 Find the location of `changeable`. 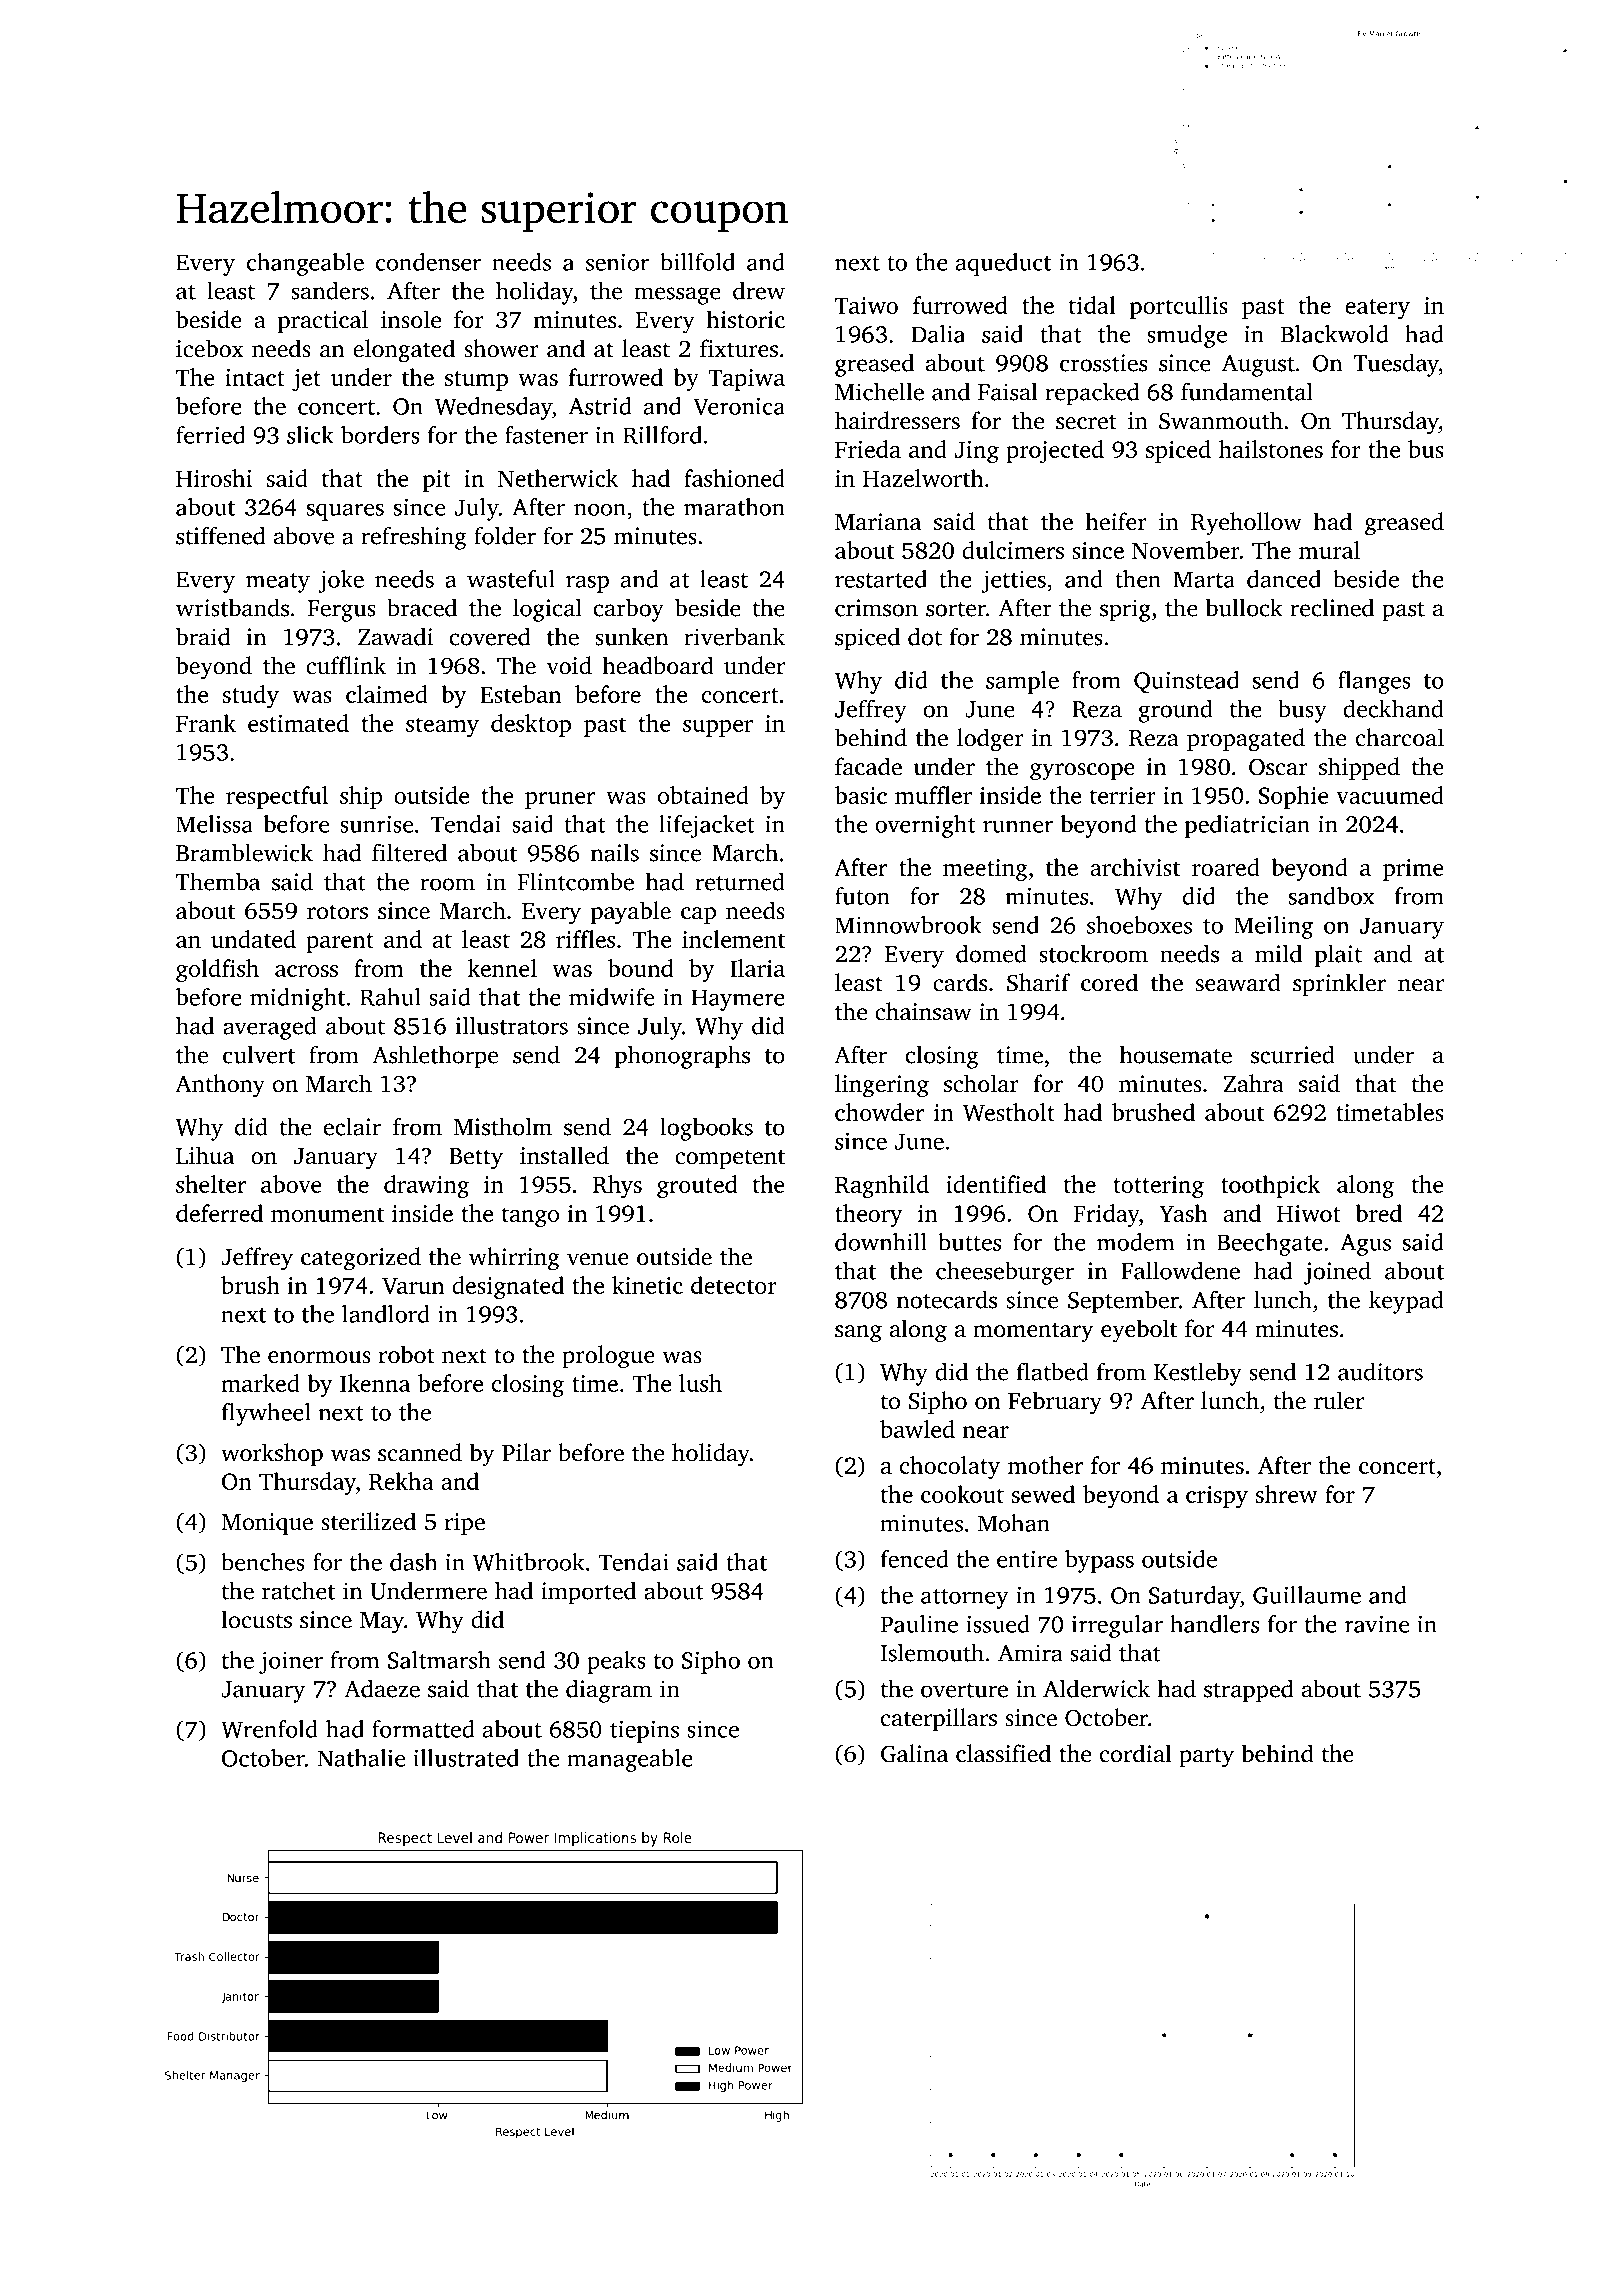

changeable is located at coordinates (305, 264).
